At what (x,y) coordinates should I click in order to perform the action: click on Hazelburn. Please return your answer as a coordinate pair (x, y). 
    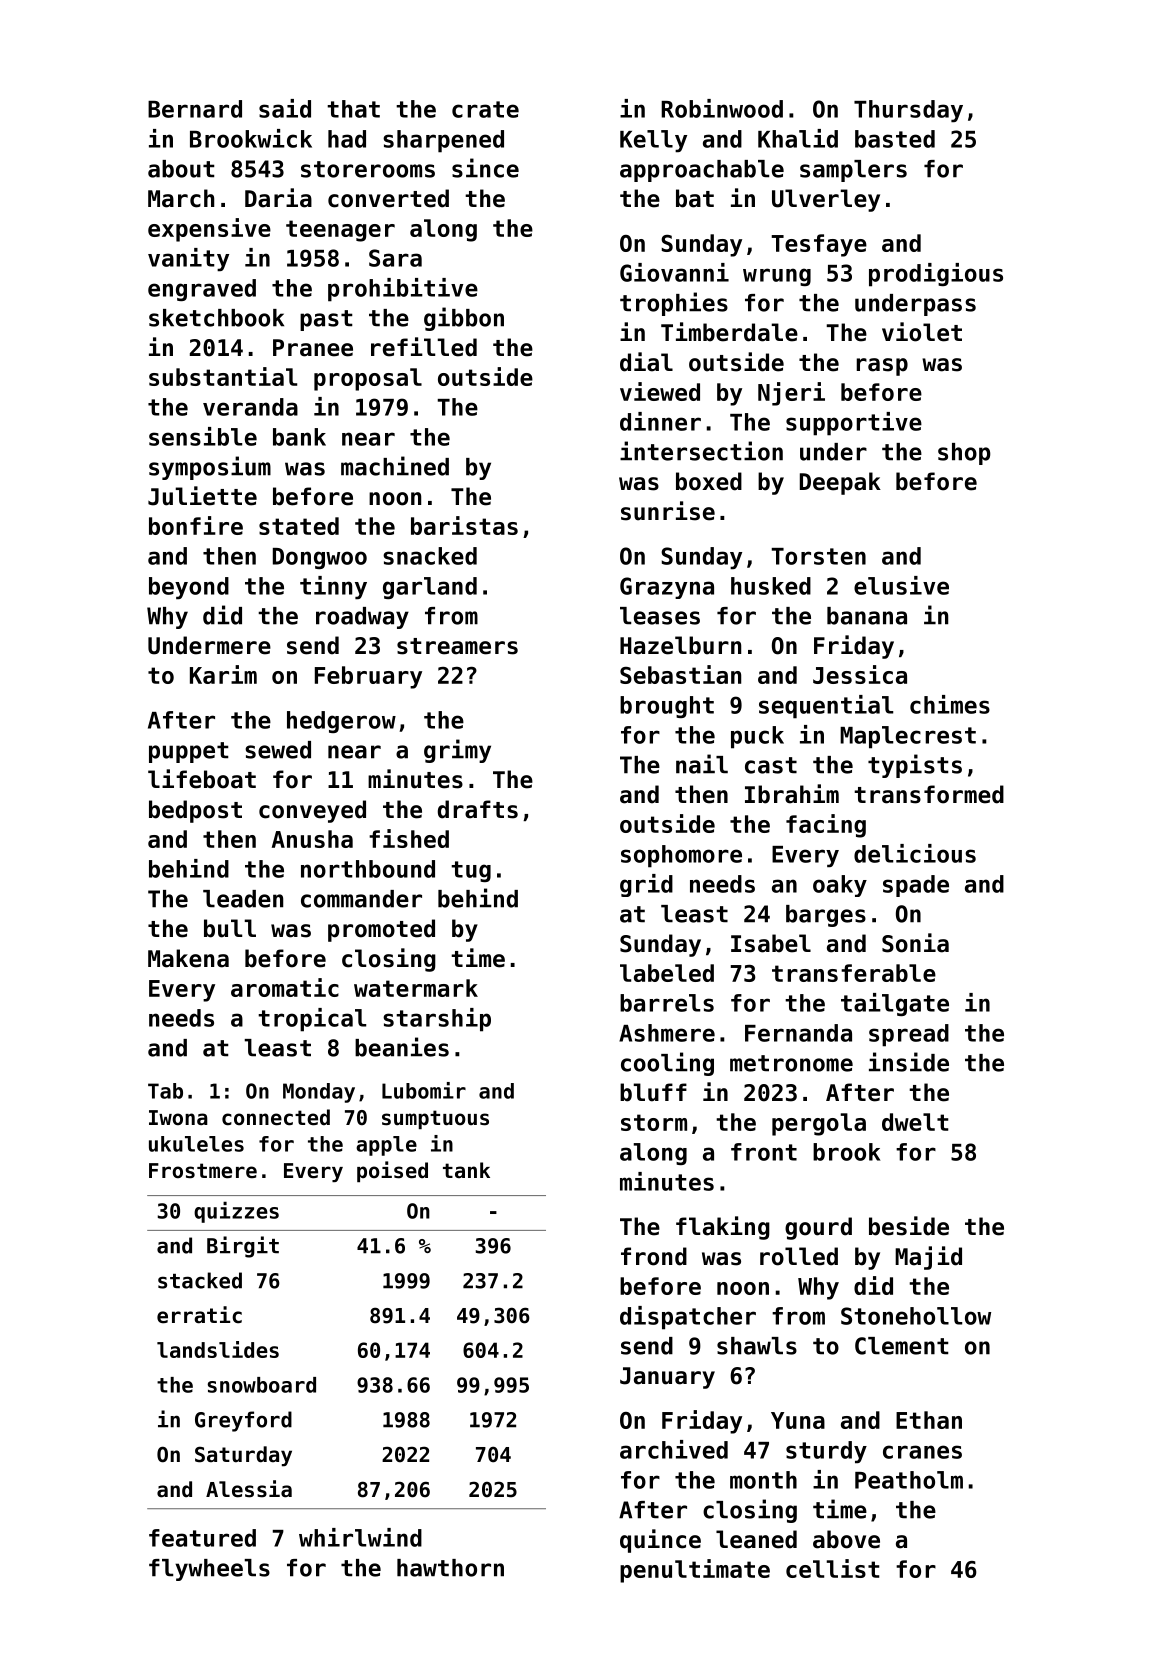
    Looking at the image, I should click on (680, 645).
